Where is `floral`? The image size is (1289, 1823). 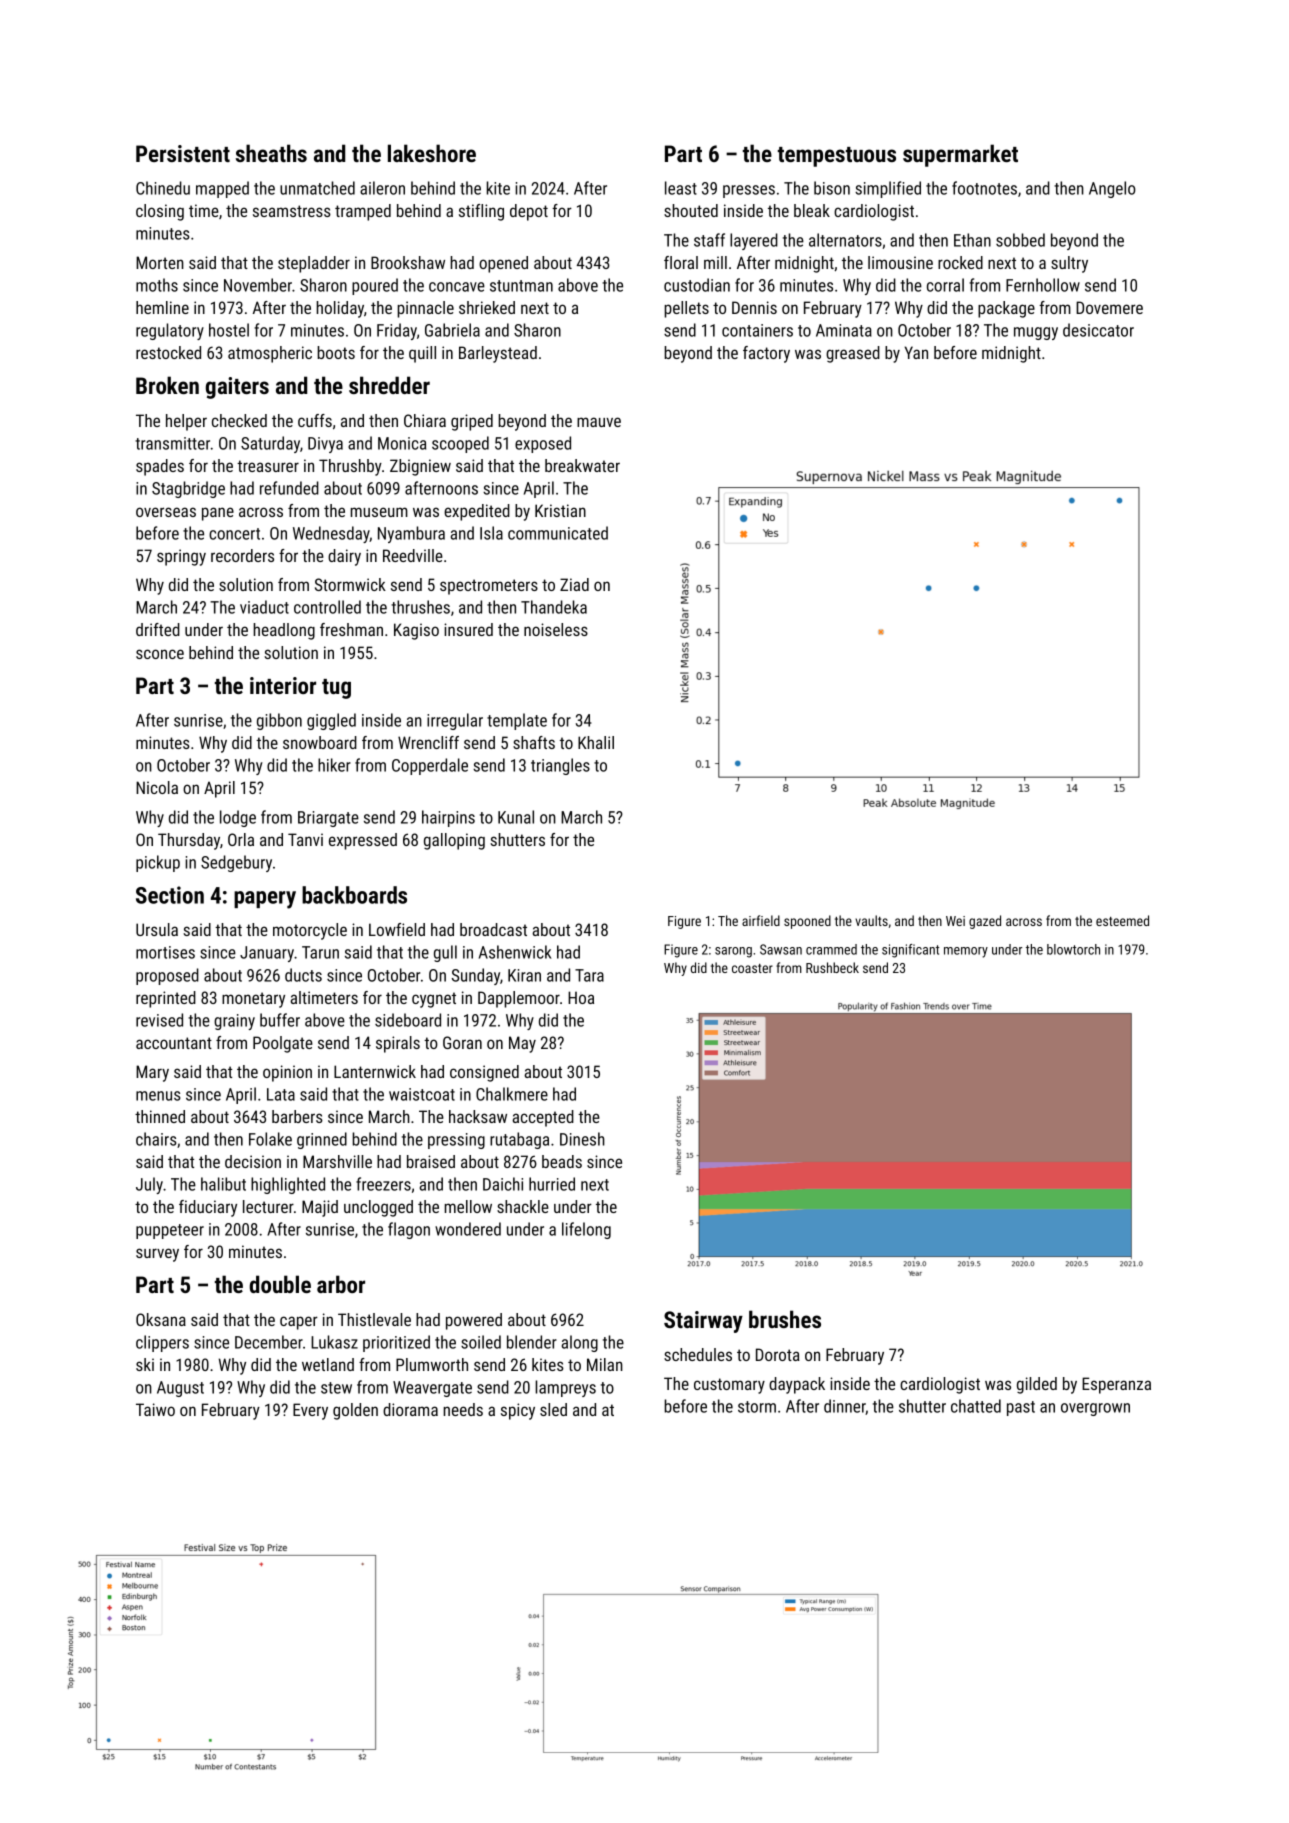 floral is located at coordinates (681, 262).
